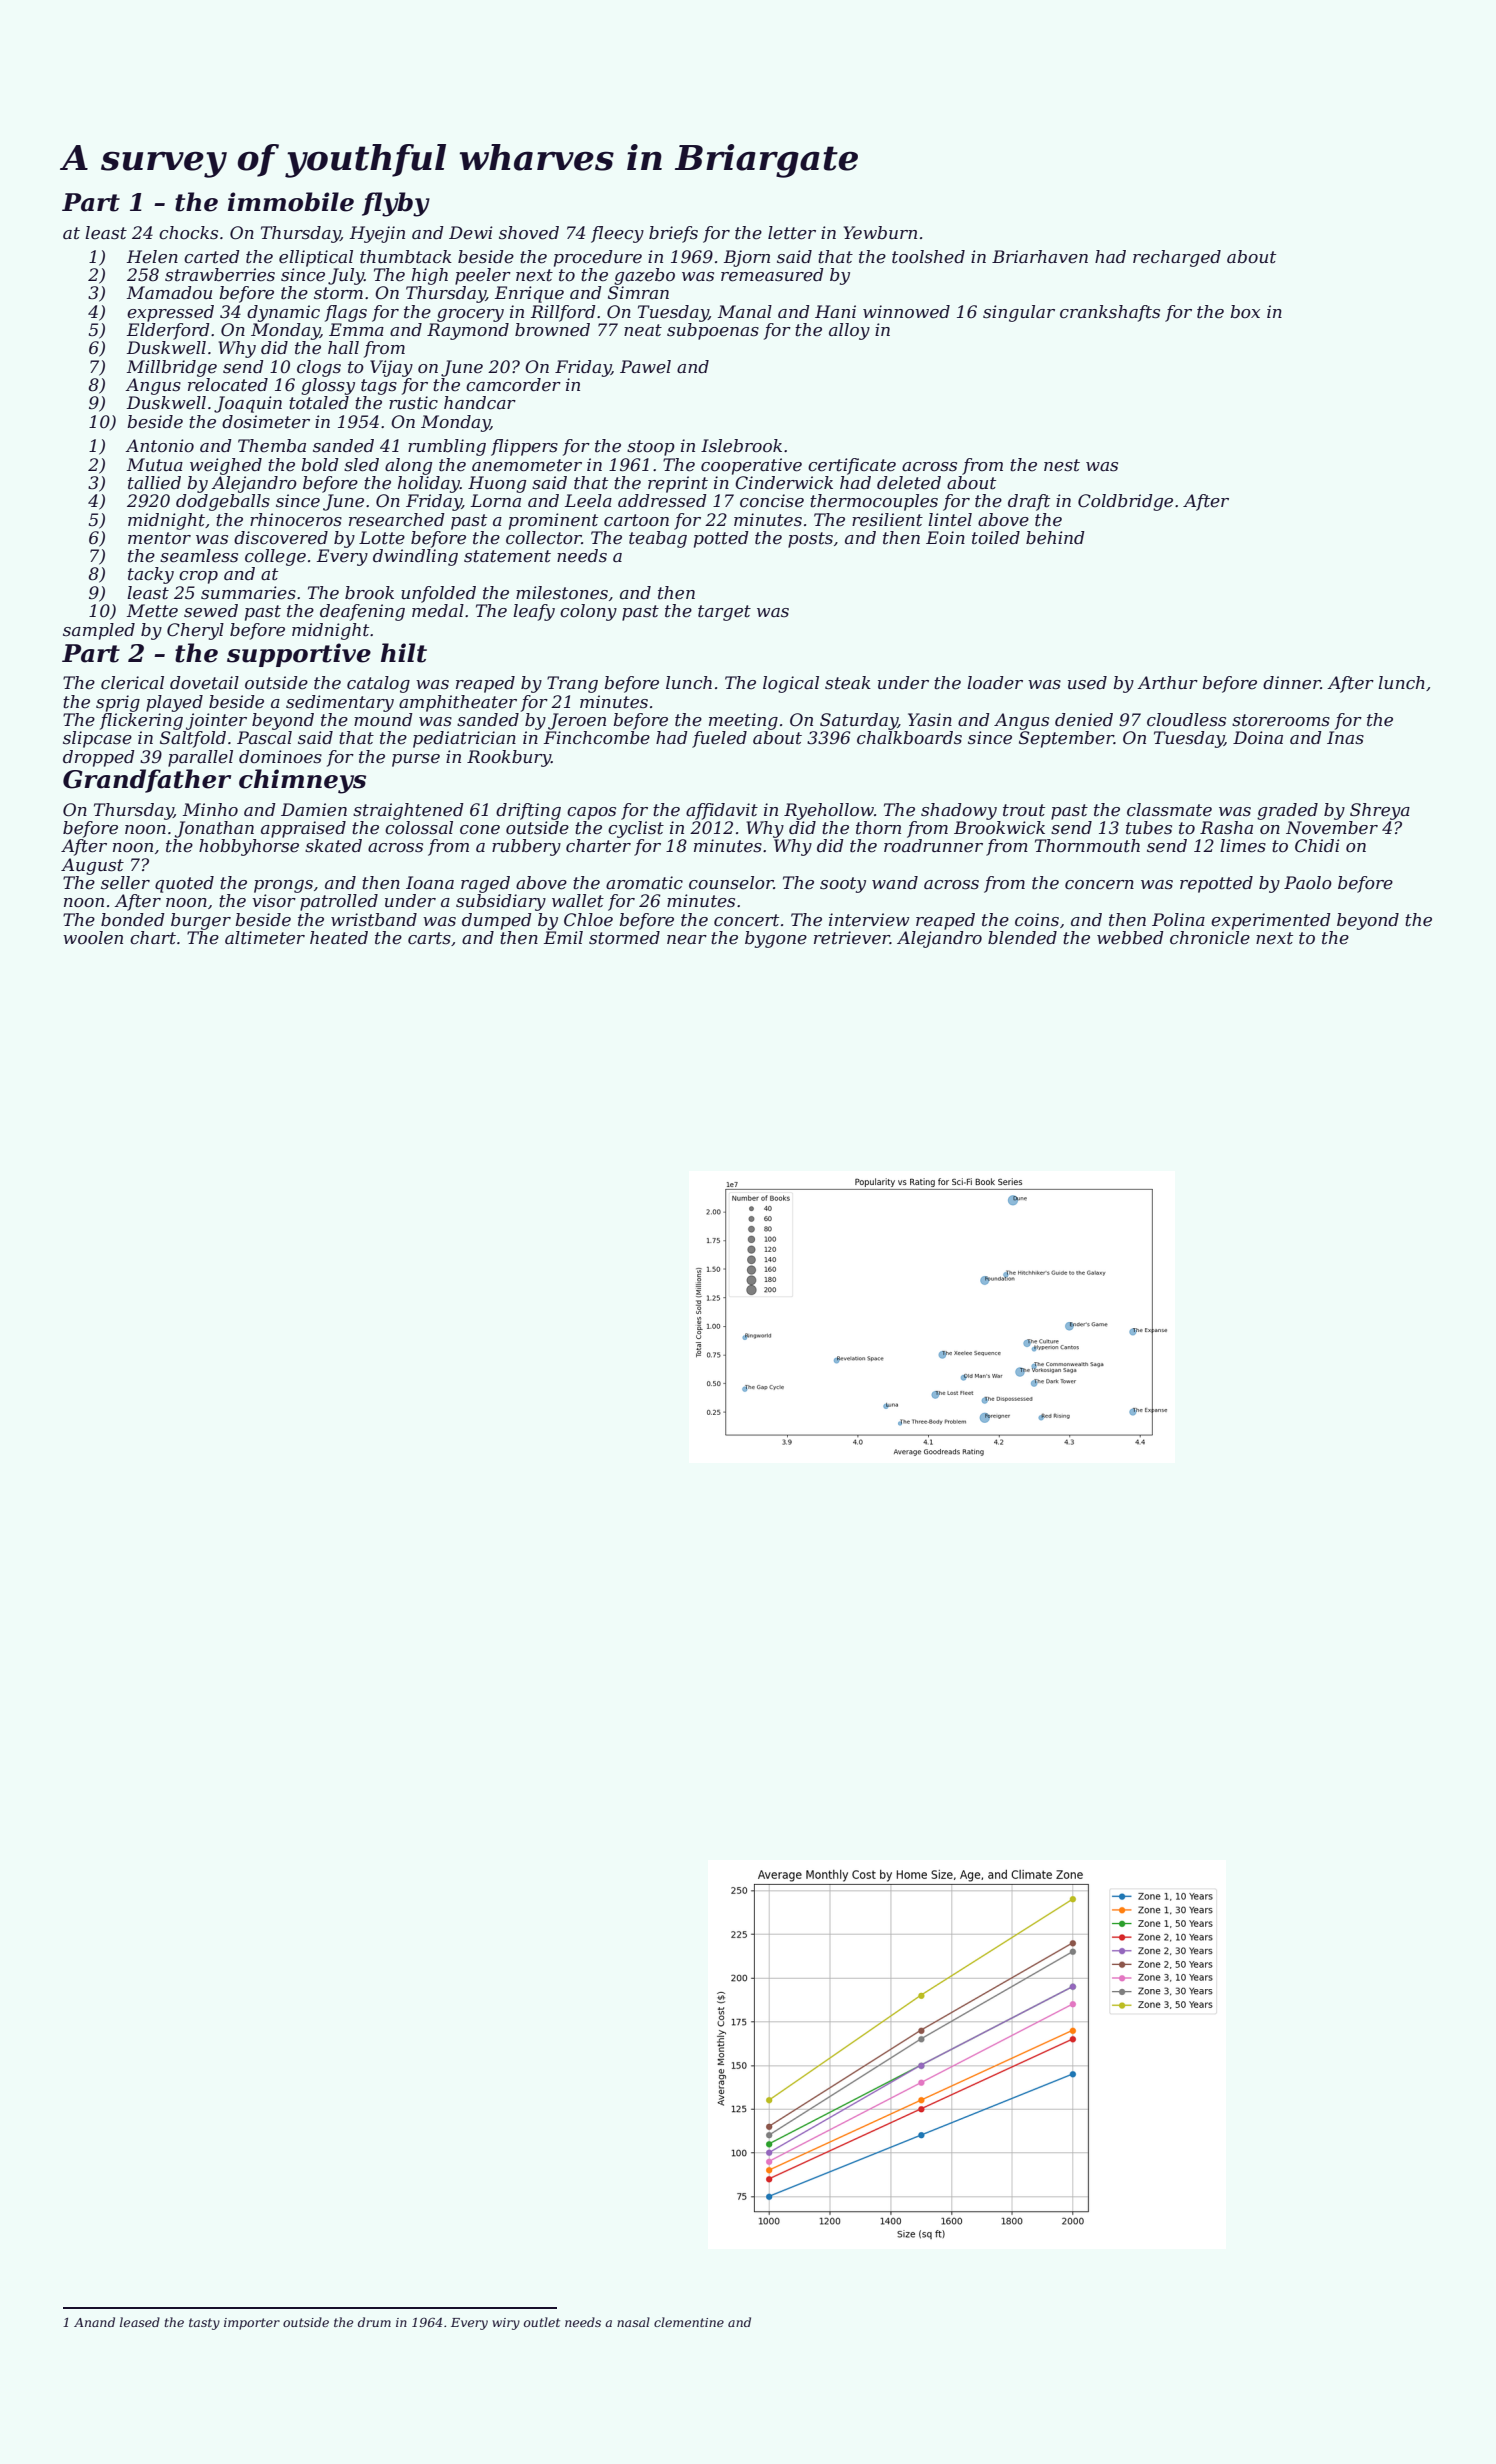 The width and height of the screenshot is (1496, 2464). Describe the element at coordinates (689, 2322) in the screenshot. I see `clementine` at that location.
